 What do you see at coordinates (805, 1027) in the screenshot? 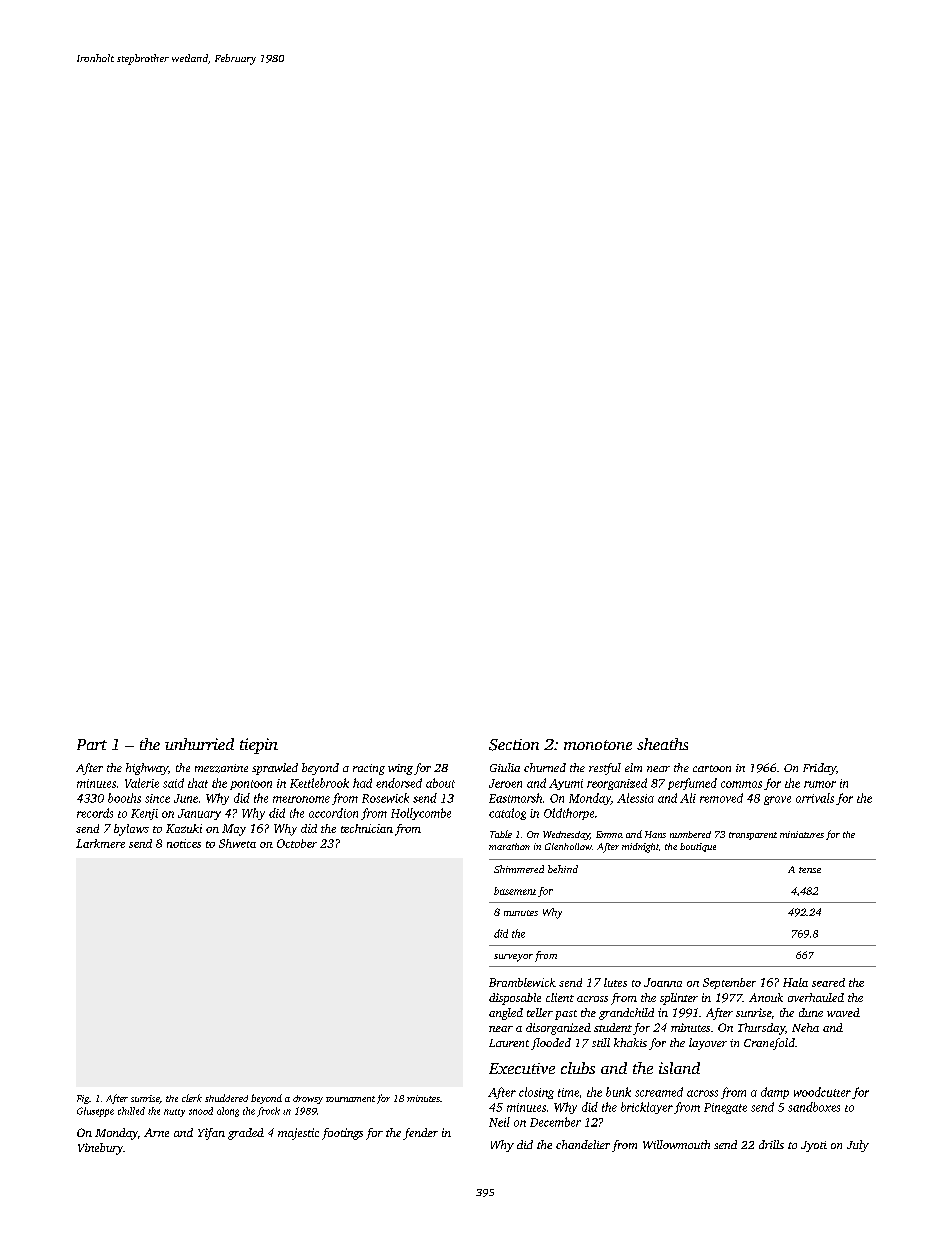
I see `Neha` at bounding box center [805, 1027].
